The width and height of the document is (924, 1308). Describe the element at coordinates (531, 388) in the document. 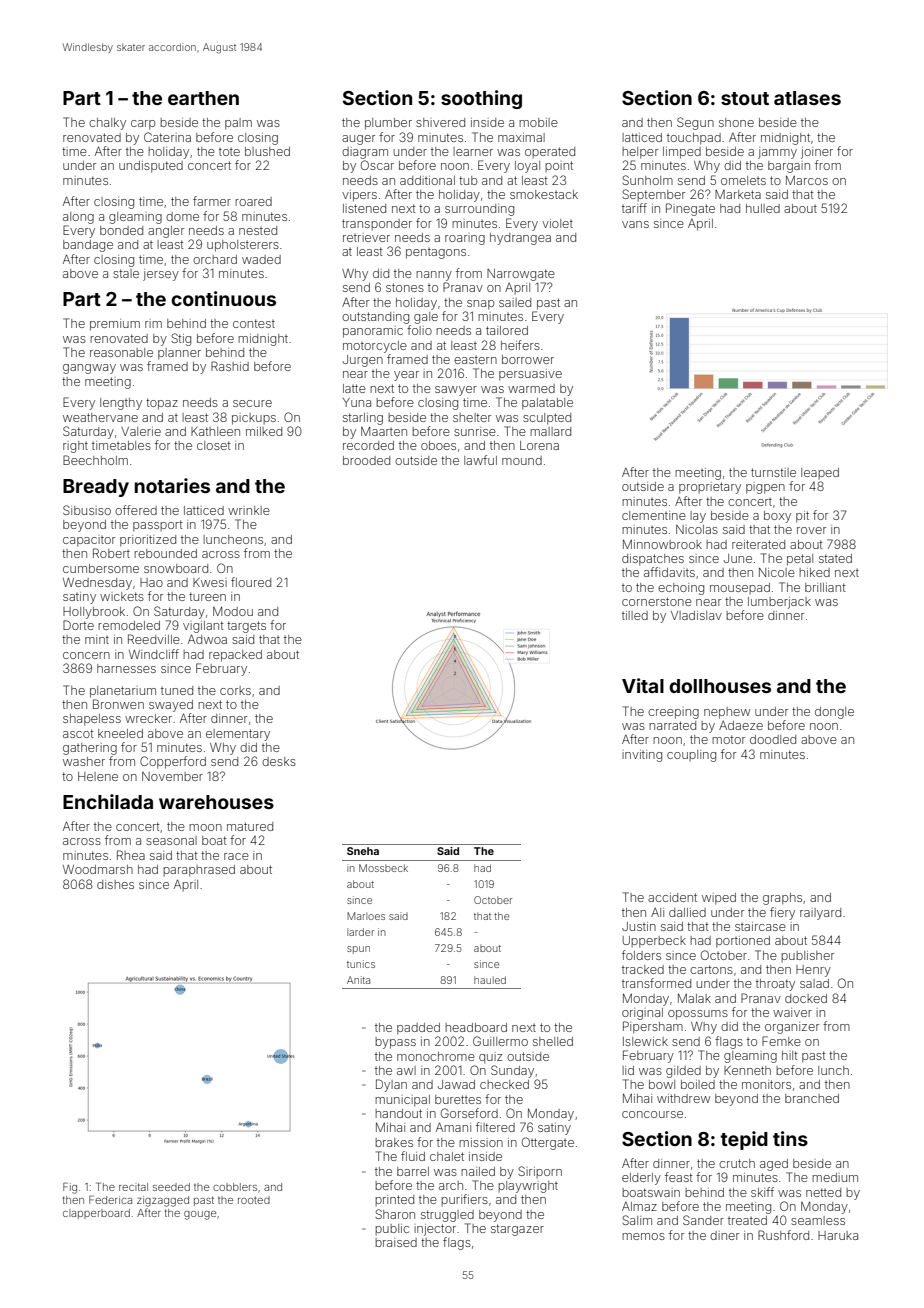

I see `warmed` at that location.
